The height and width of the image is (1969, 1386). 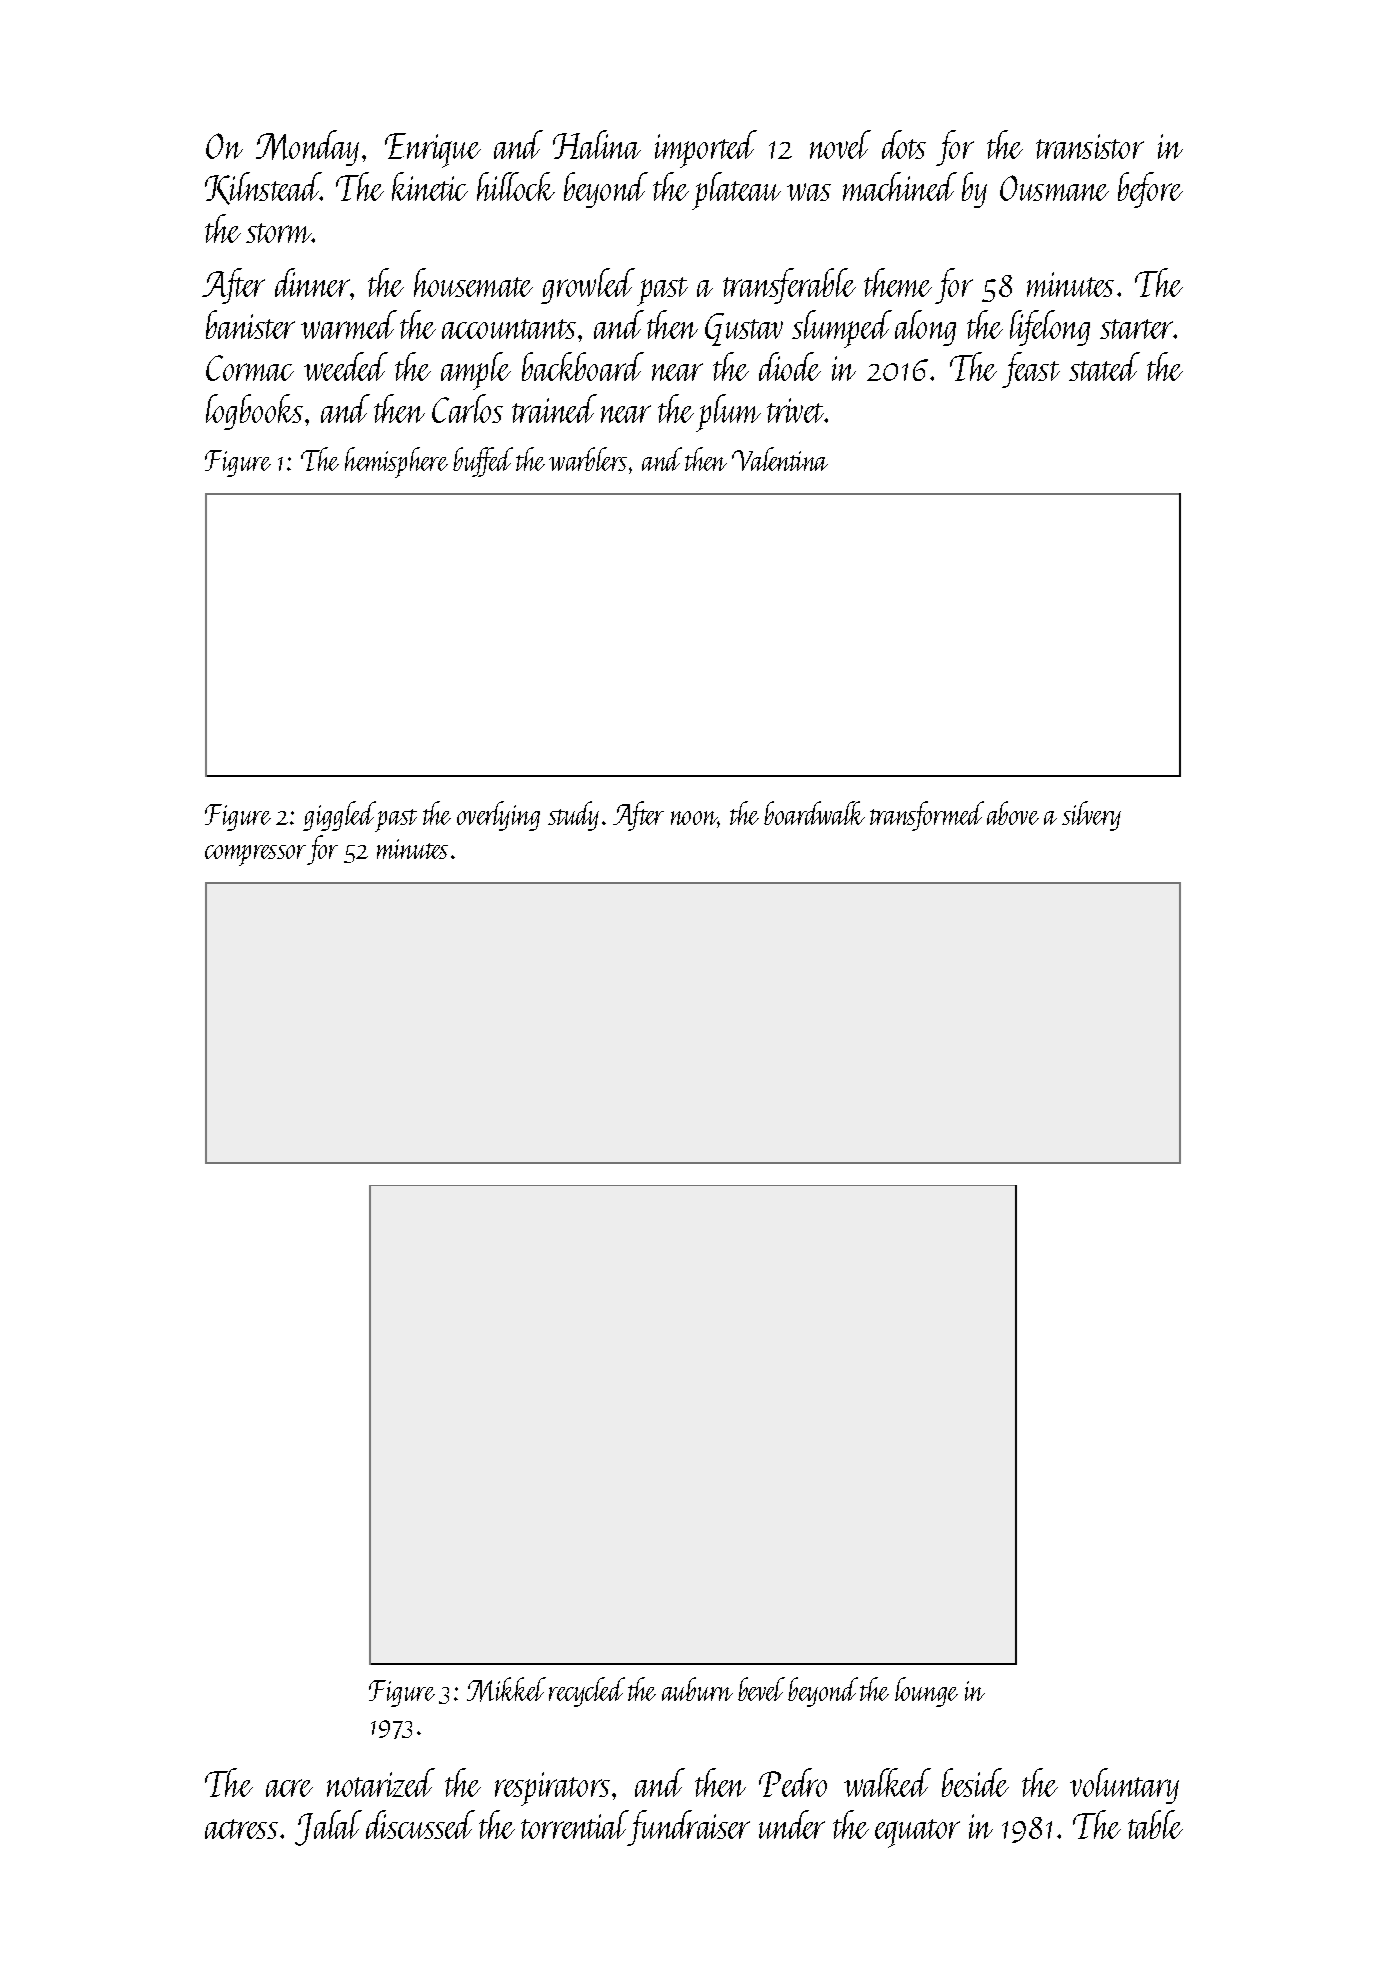 I want to click on voluntary, so click(x=1124, y=1786).
